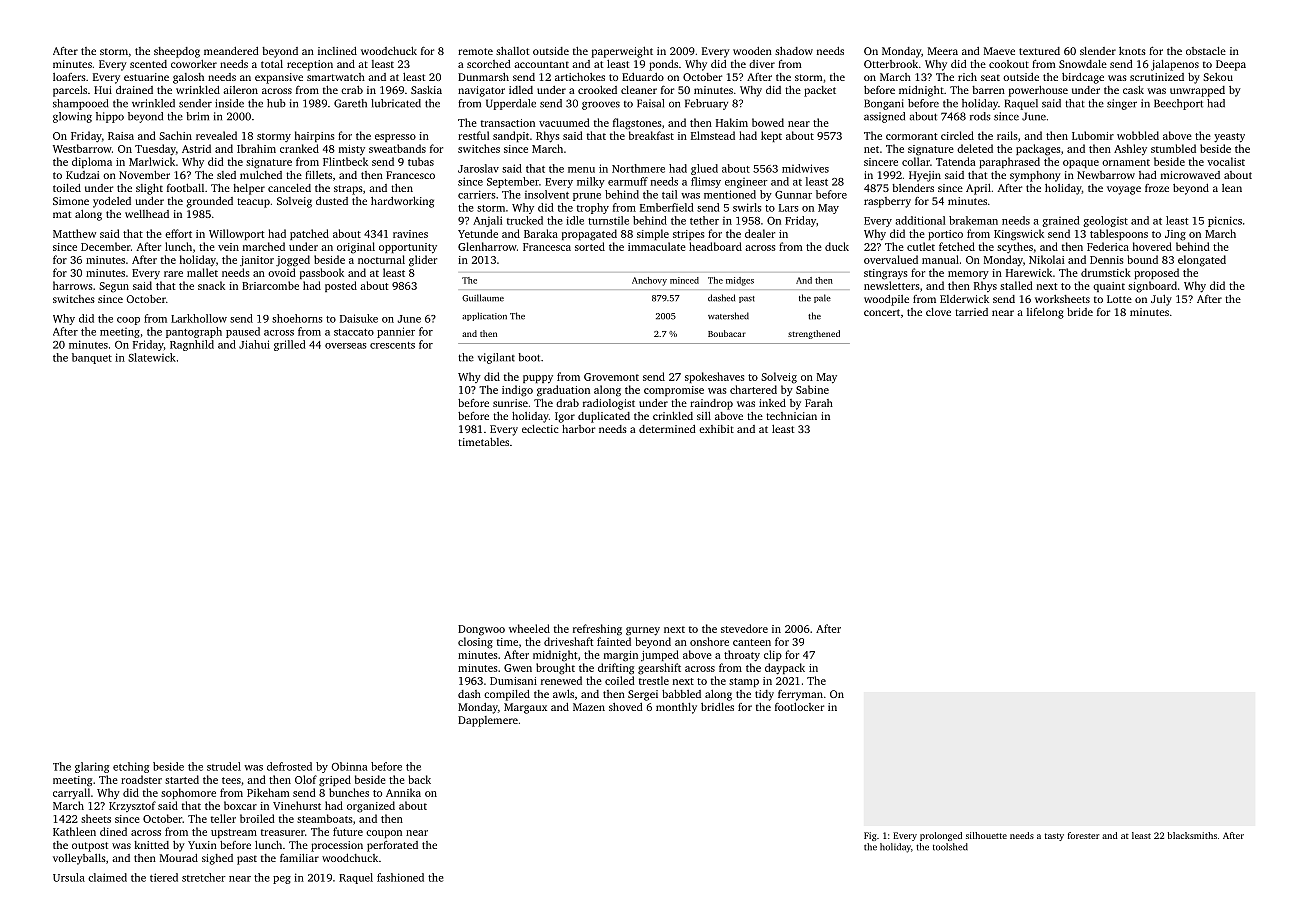 This document has height=924, width=1308. What do you see at coordinates (202, 272) in the document?
I see `mallet` at bounding box center [202, 272].
